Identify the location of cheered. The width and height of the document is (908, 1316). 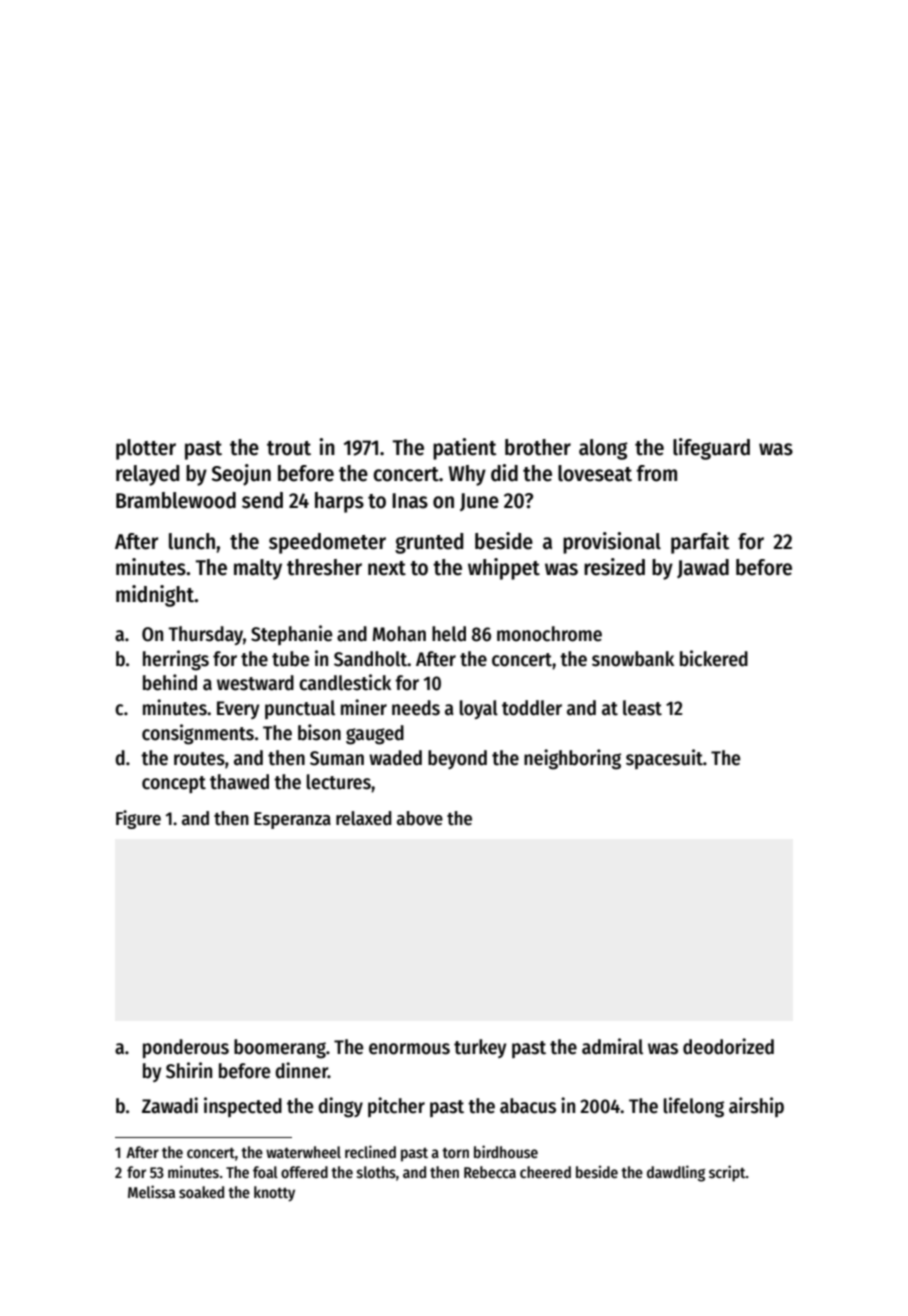
(545, 1172).
